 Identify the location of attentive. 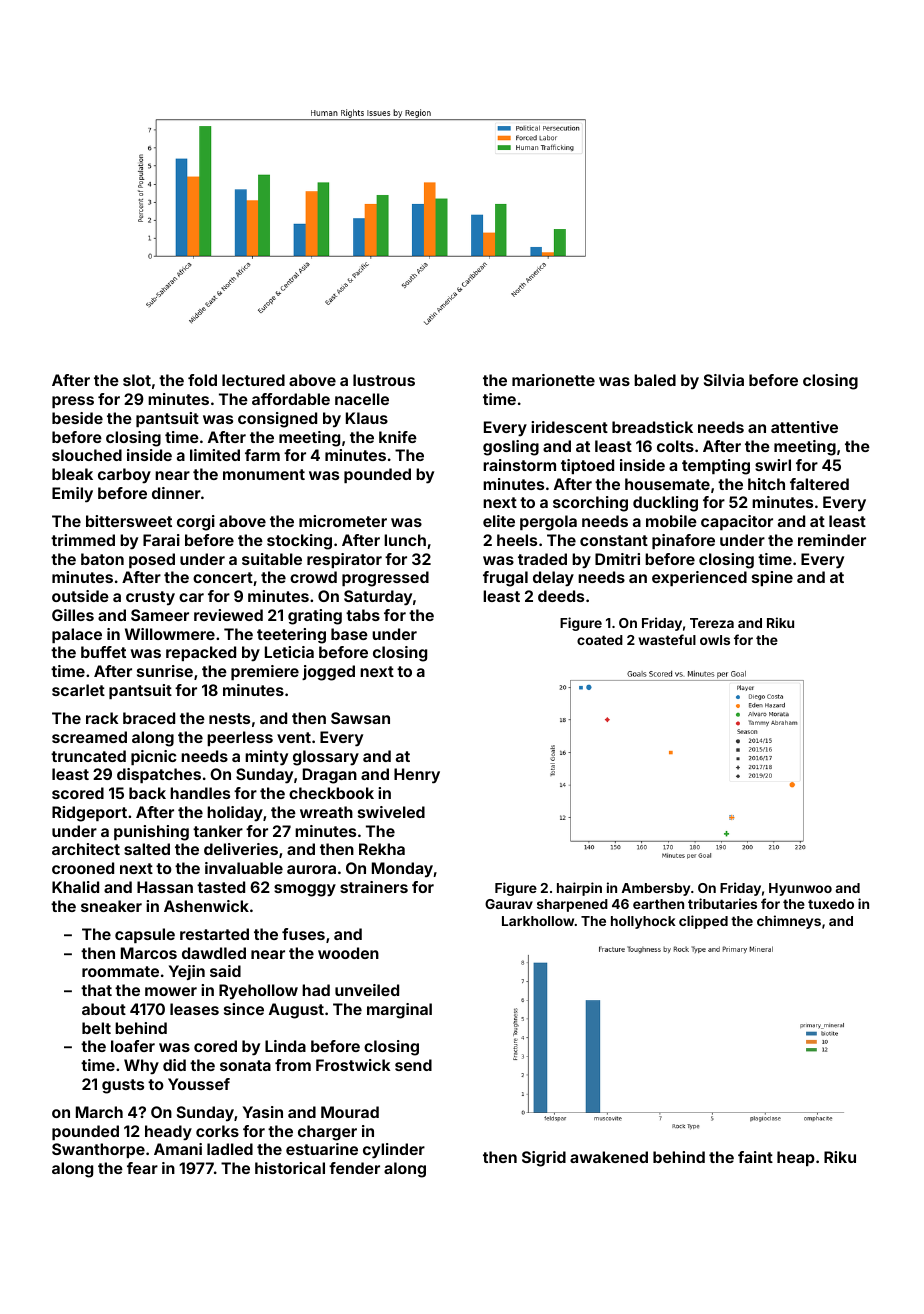
(804, 427).
